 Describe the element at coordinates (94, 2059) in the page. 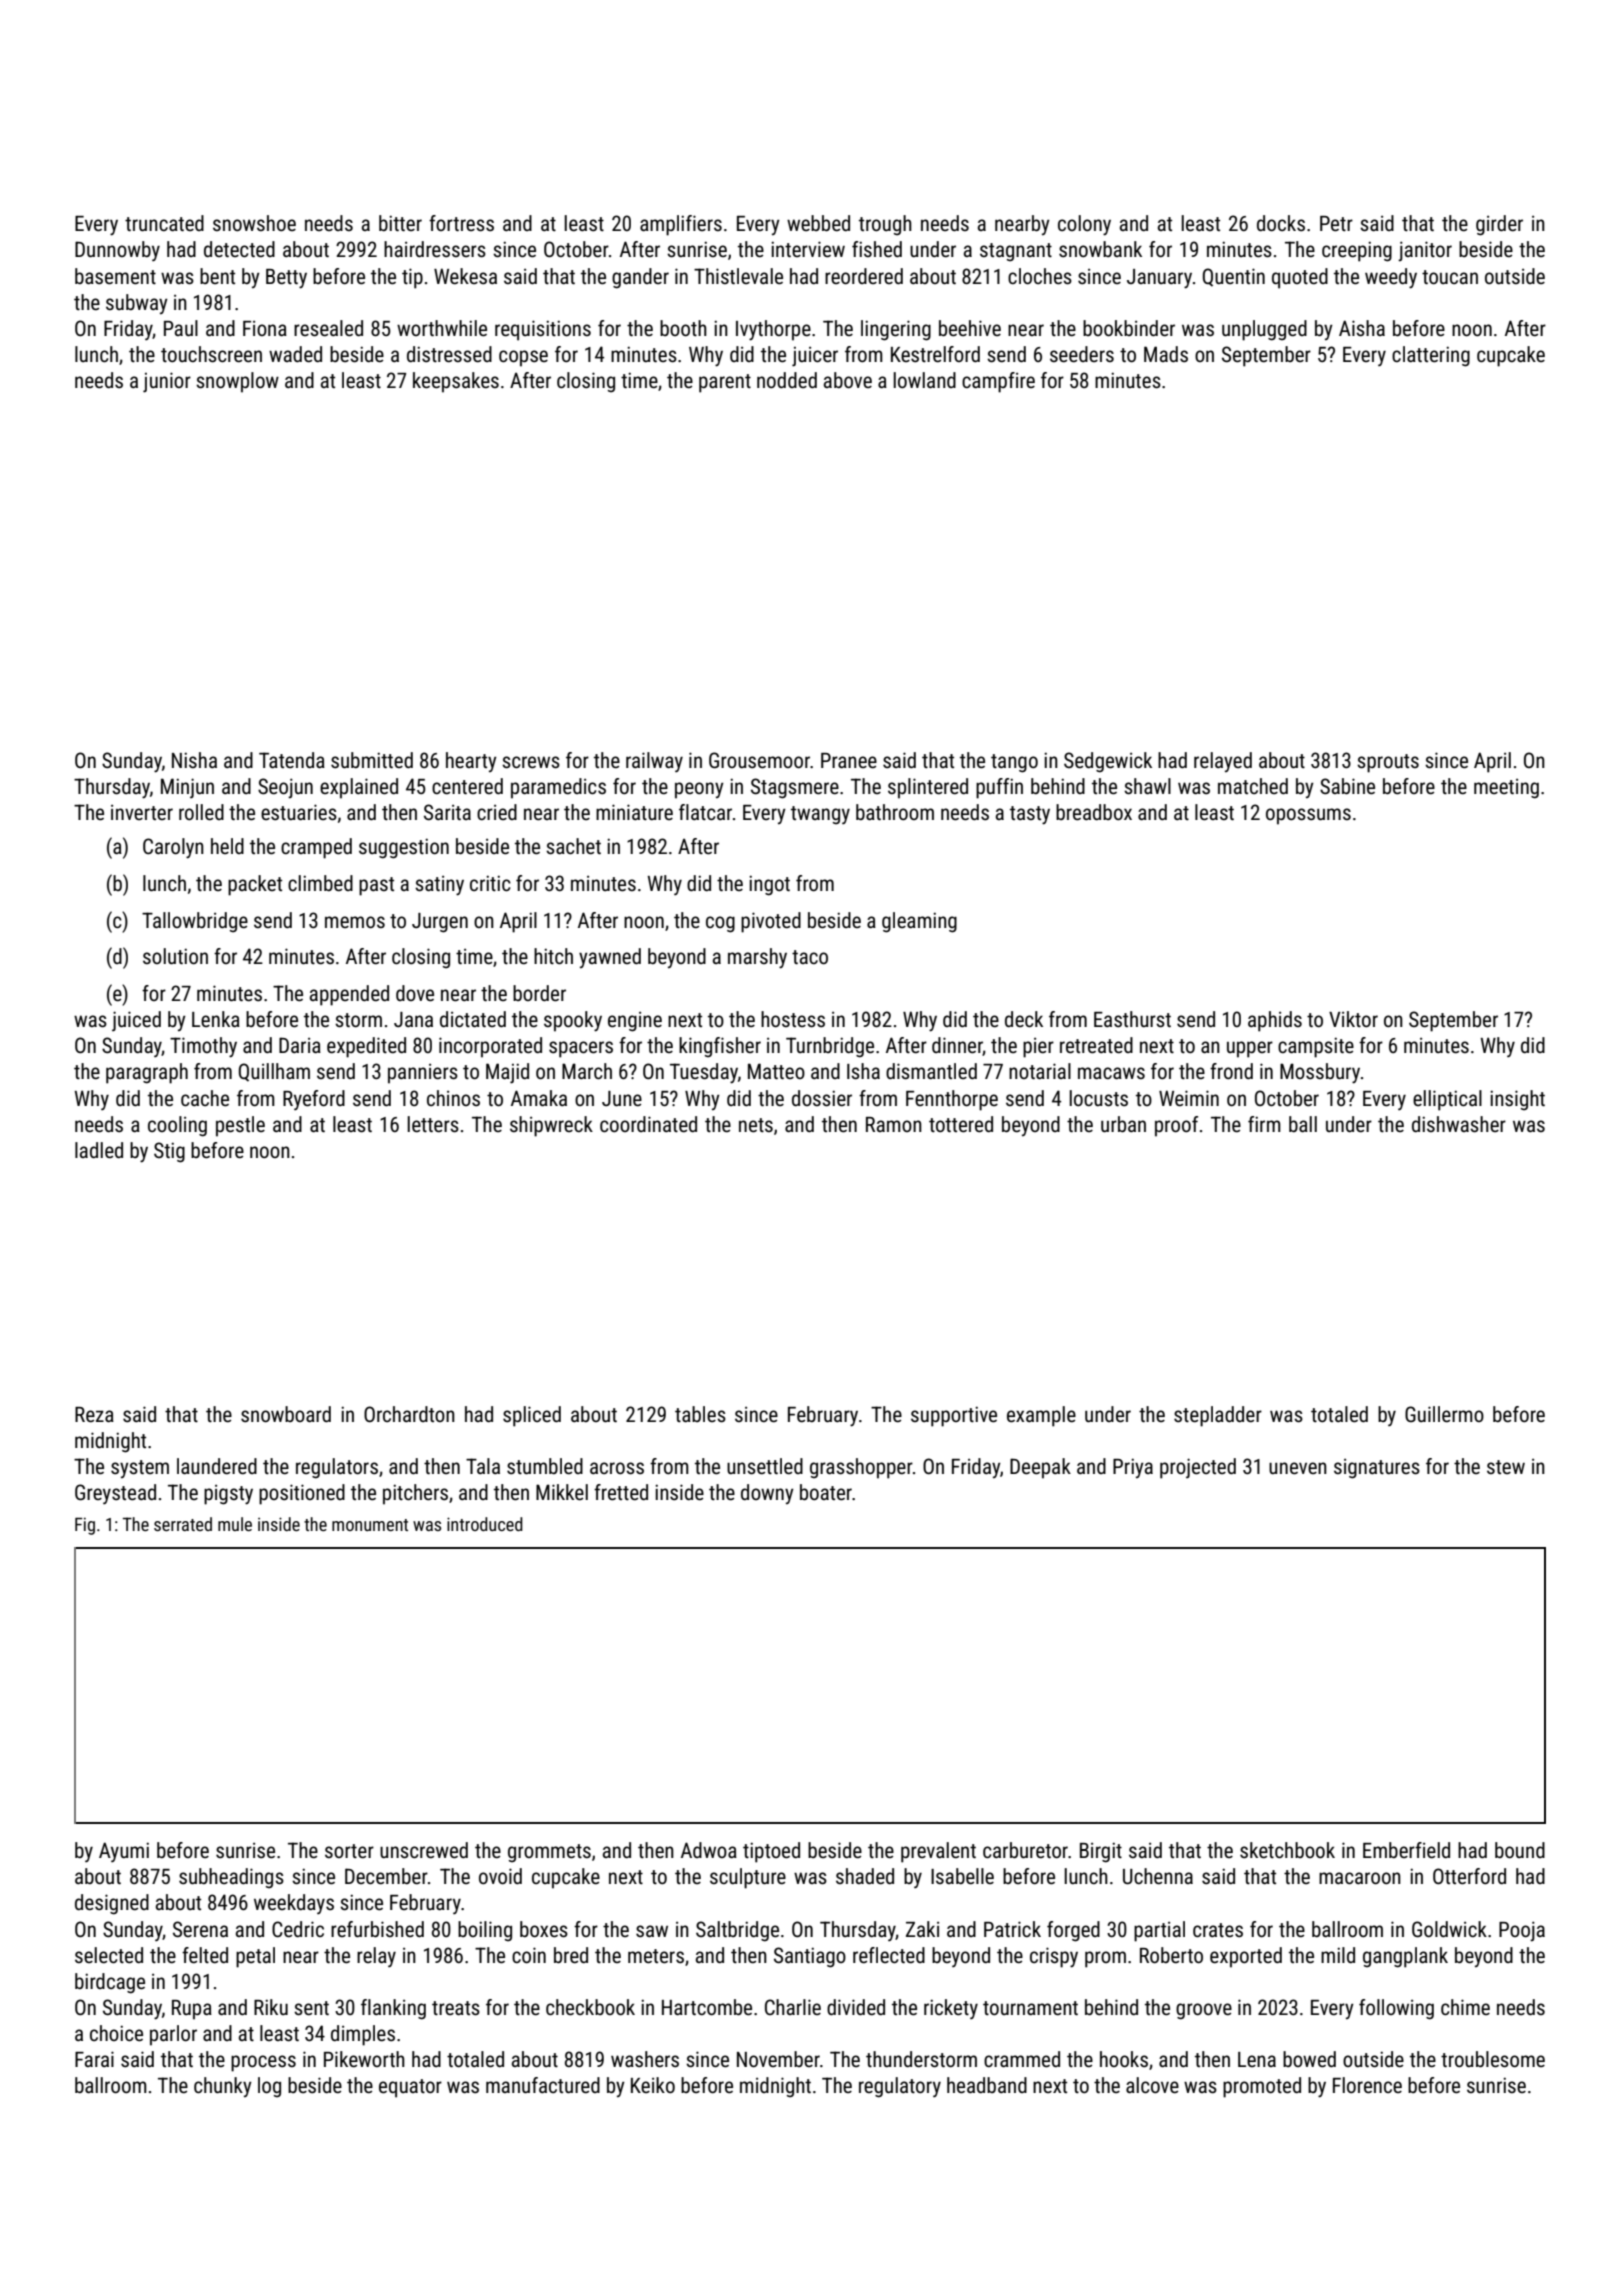

I see `Farai` at that location.
